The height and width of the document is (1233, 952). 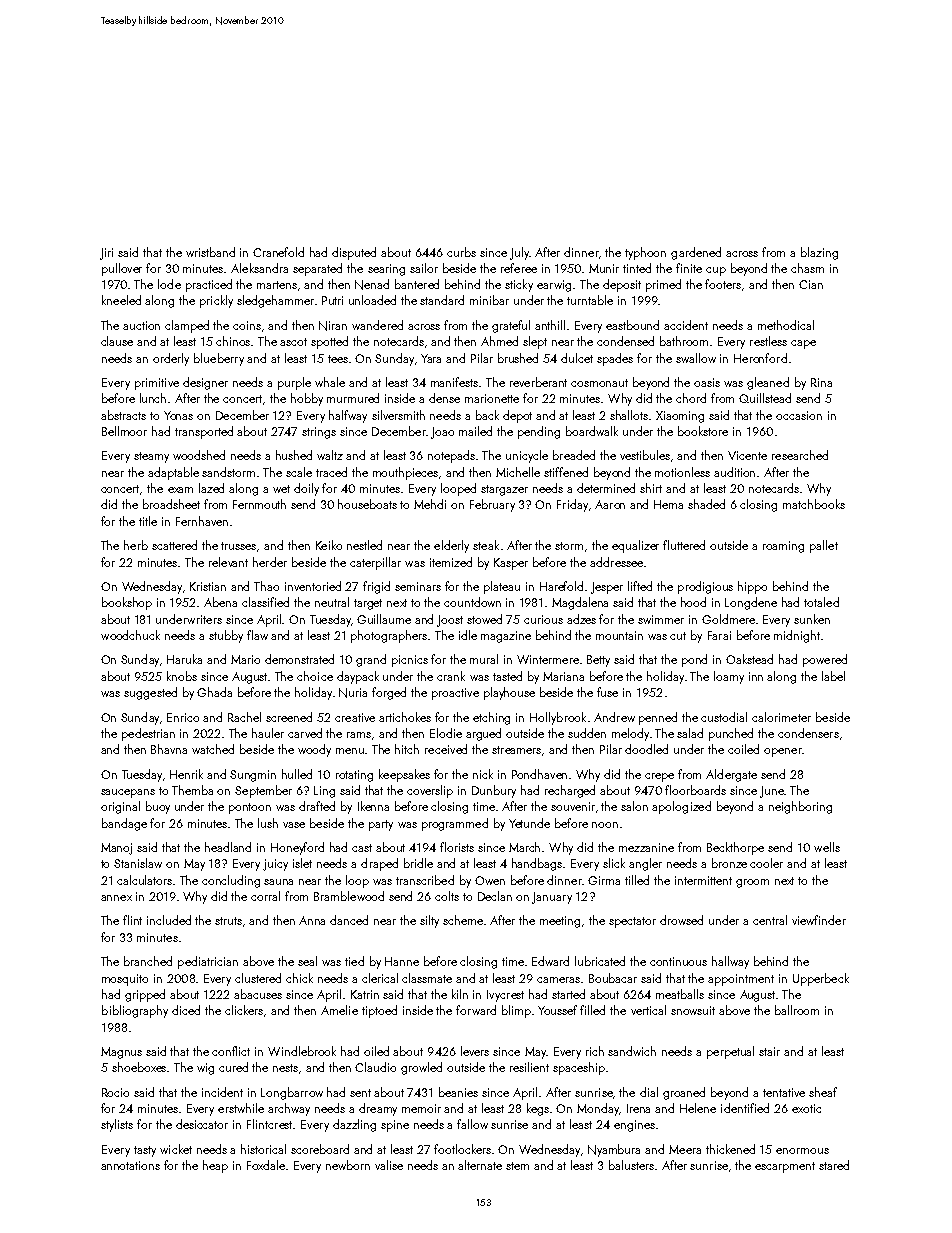 What do you see at coordinates (519, 253) in the document?
I see `July` at bounding box center [519, 253].
